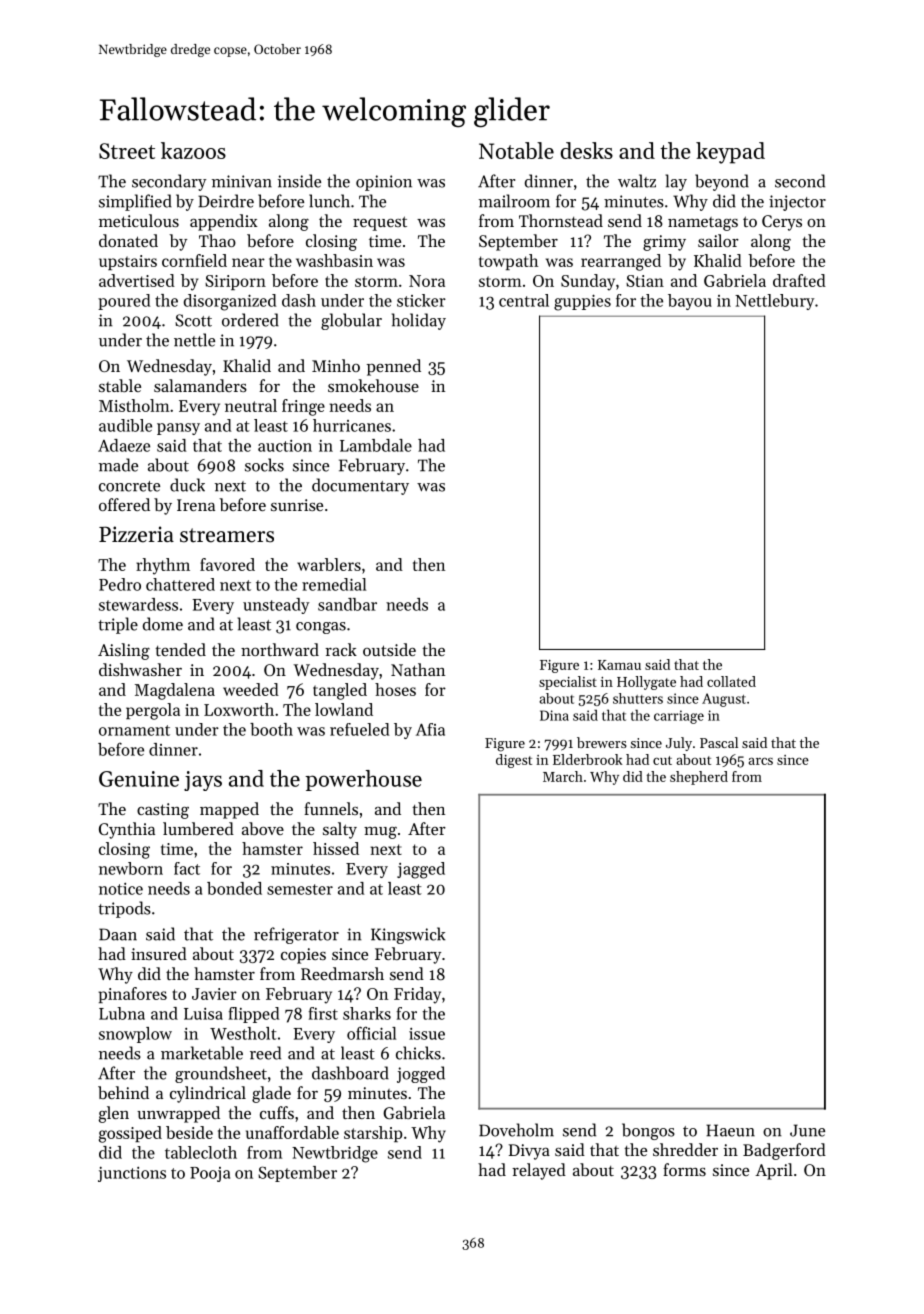 The width and height of the screenshot is (924, 1314). What do you see at coordinates (807, 1130) in the screenshot?
I see `June` at bounding box center [807, 1130].
